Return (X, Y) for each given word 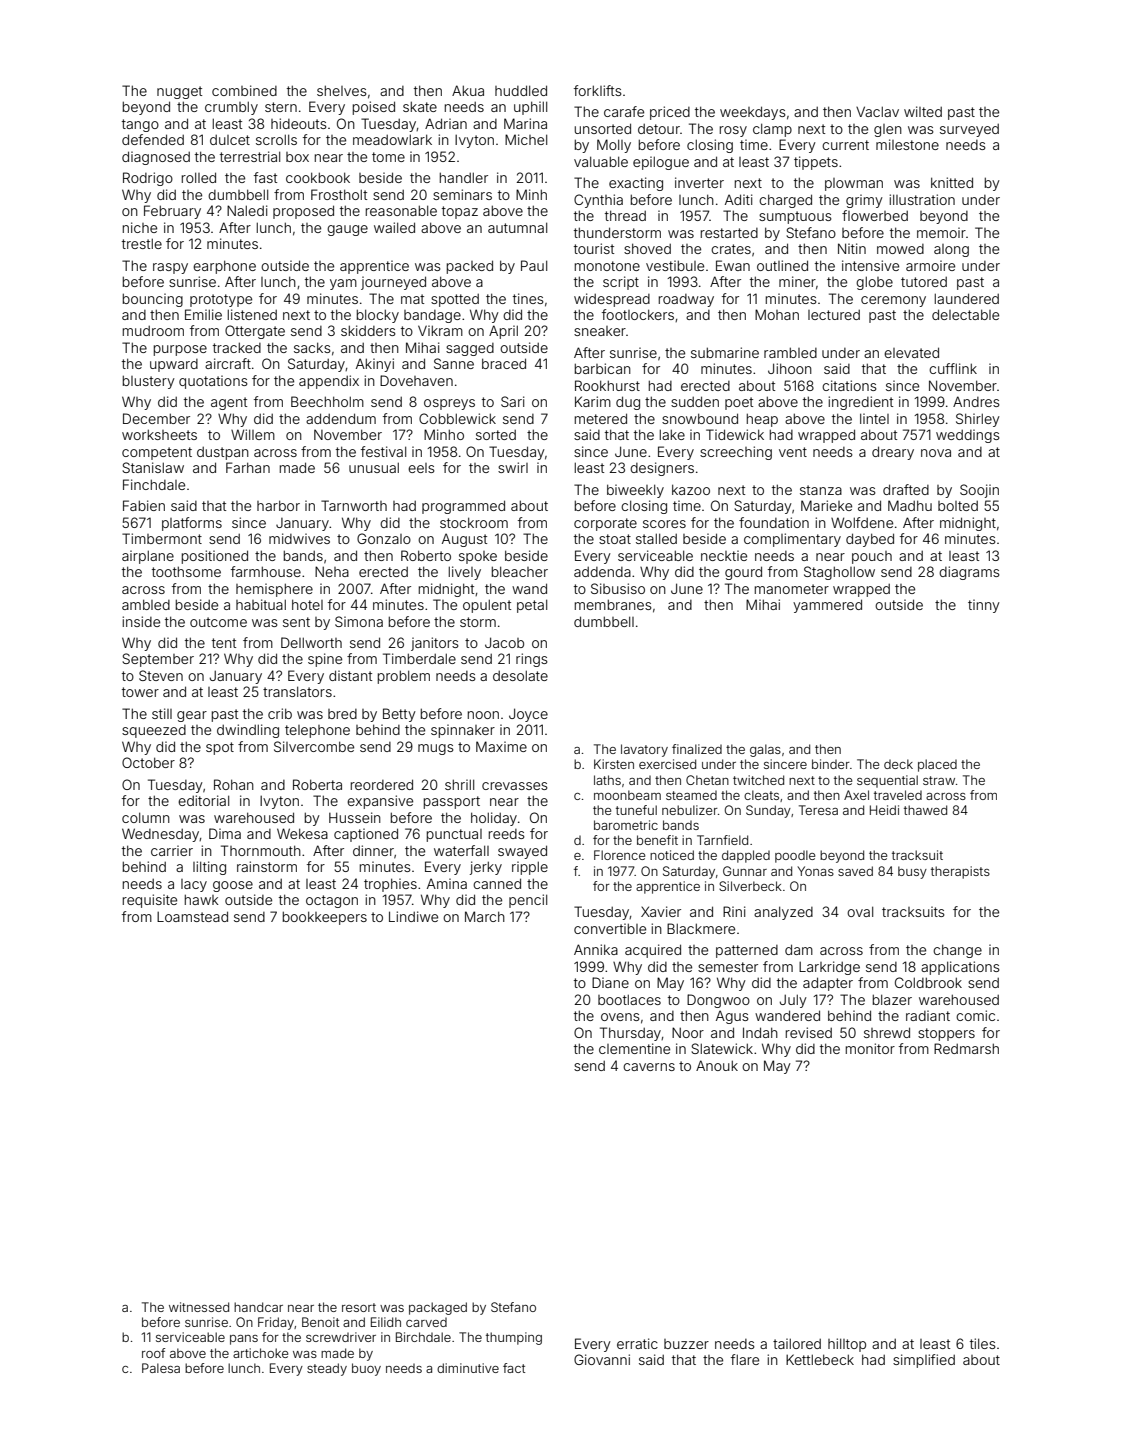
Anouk (717, 1065)
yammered (827, 606)
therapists (960, 872)
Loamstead (192, 916)
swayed (522, 852)
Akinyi (375, 365)
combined (244, 90)
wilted (923, 111)
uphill (530, 108)
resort (359, 1307)
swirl (513, 467)
